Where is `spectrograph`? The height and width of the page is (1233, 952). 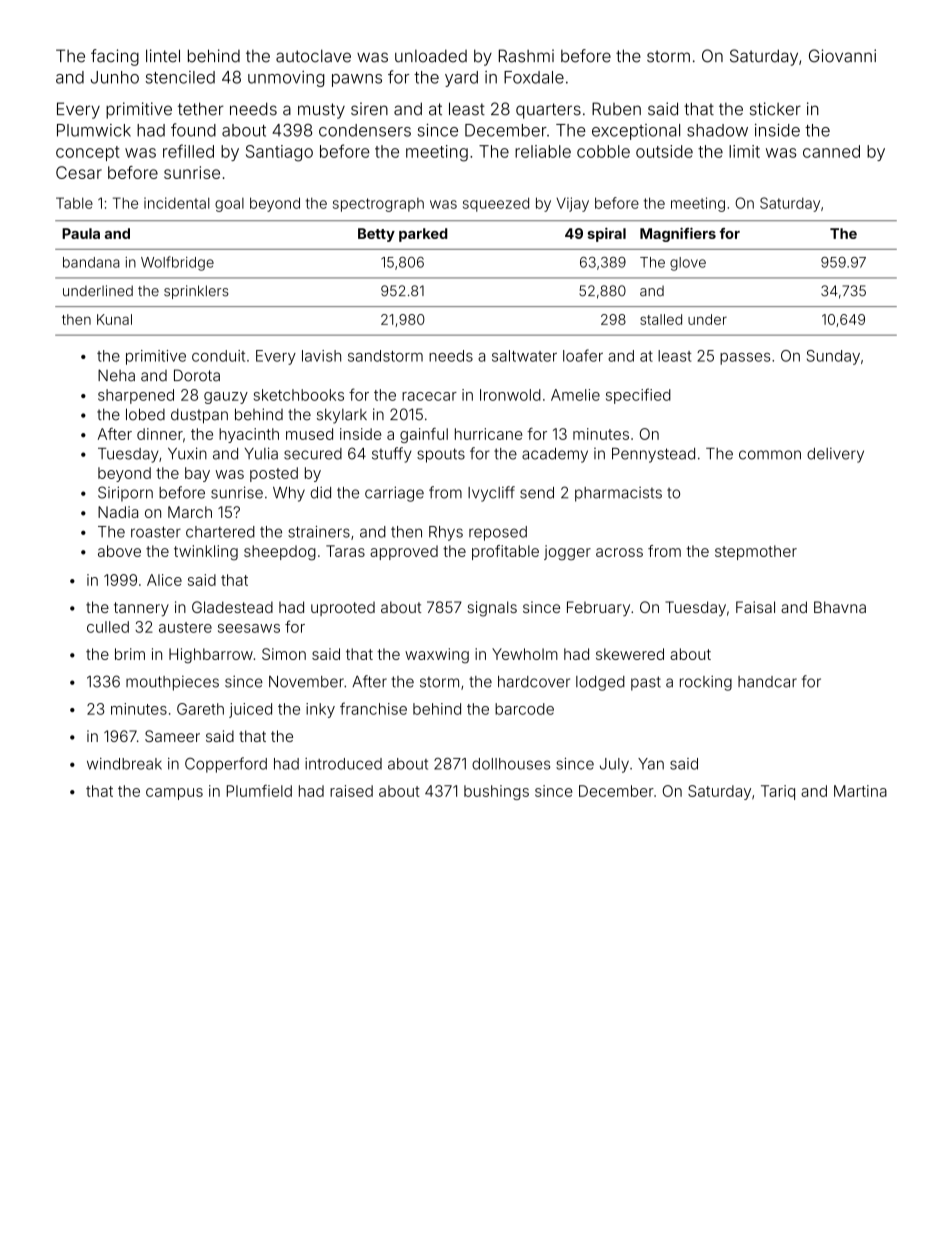 spectrograph is located at coordinates (378, 205).
